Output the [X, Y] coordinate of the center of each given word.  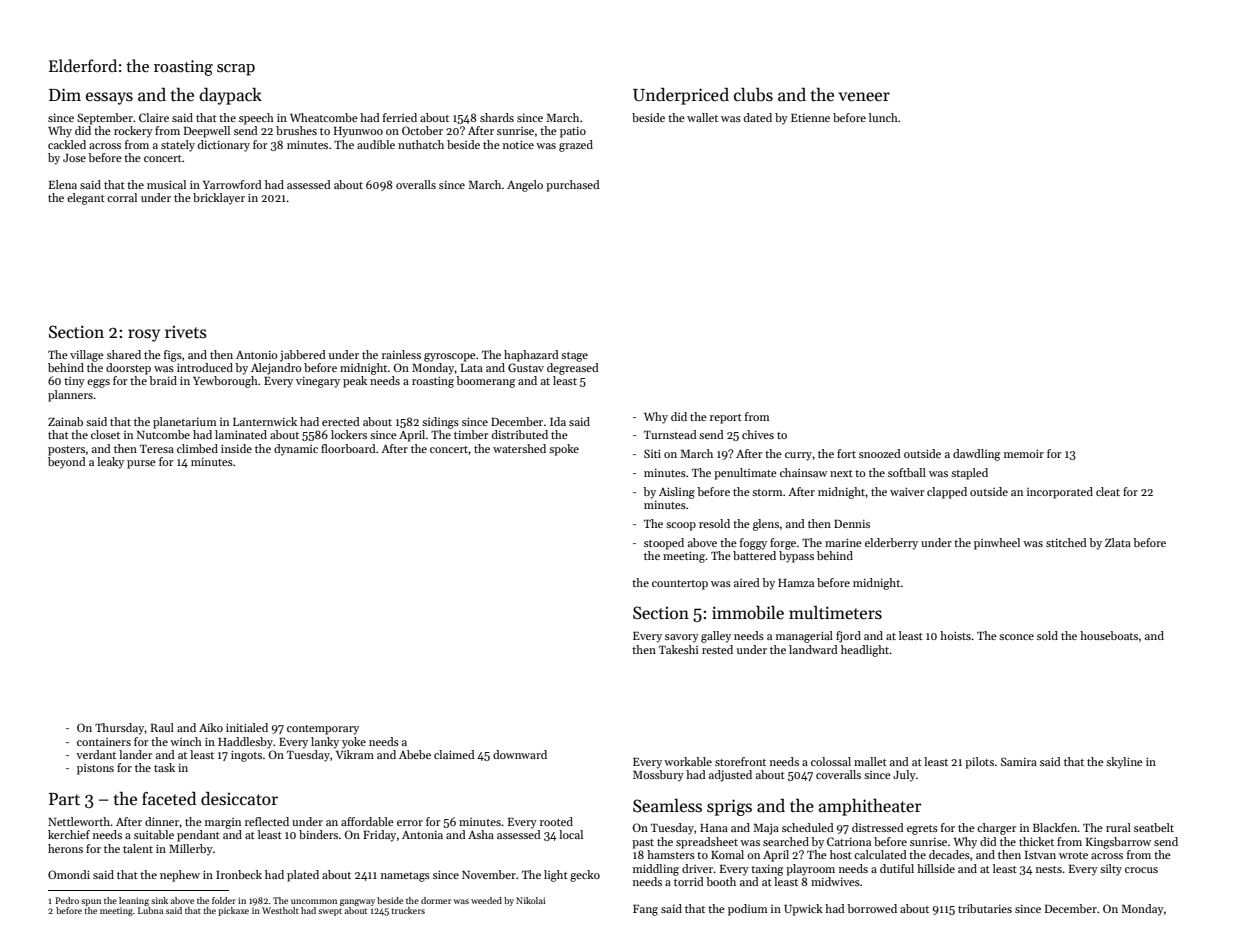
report [726, 419]
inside [236, 448]
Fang [645, 910]
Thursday [120, 729]
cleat [1108, 491]
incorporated [1060, 493]
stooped [664, 544]
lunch [883, 117]
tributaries [985, 908]
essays [109, 98]
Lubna [150, 910]
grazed [576, 146]
